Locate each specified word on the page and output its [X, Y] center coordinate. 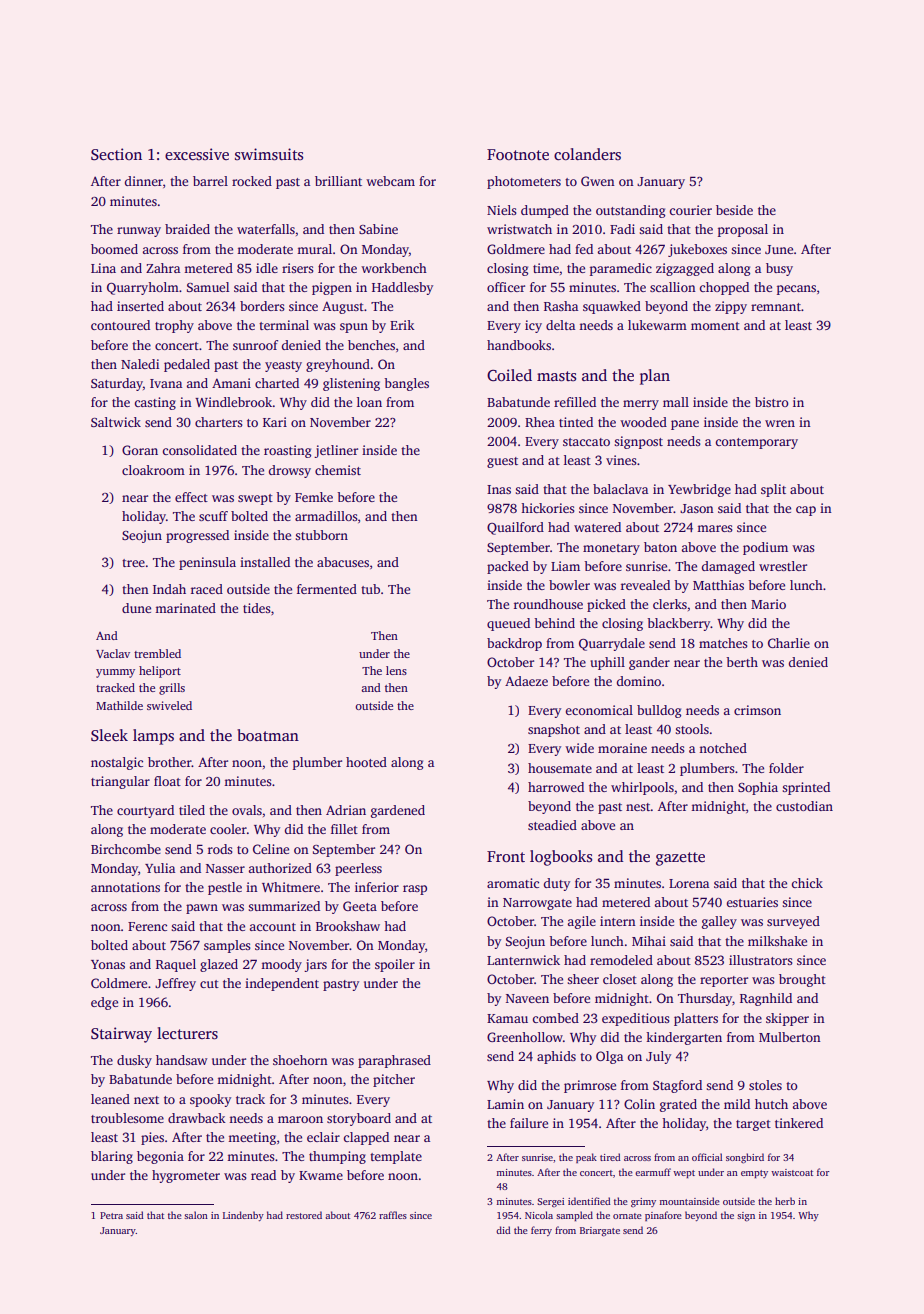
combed [556, 1018]
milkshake [777, 941]
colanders [587, 154]
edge [104, 1003]
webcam [390, 181]
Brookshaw [348, 926]
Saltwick [116, 422]
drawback [197, 1118]
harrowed [556, 787]
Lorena [689, 883]
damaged [728, 567]
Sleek [109, 735]
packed [508, 567]
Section [116, 154]
